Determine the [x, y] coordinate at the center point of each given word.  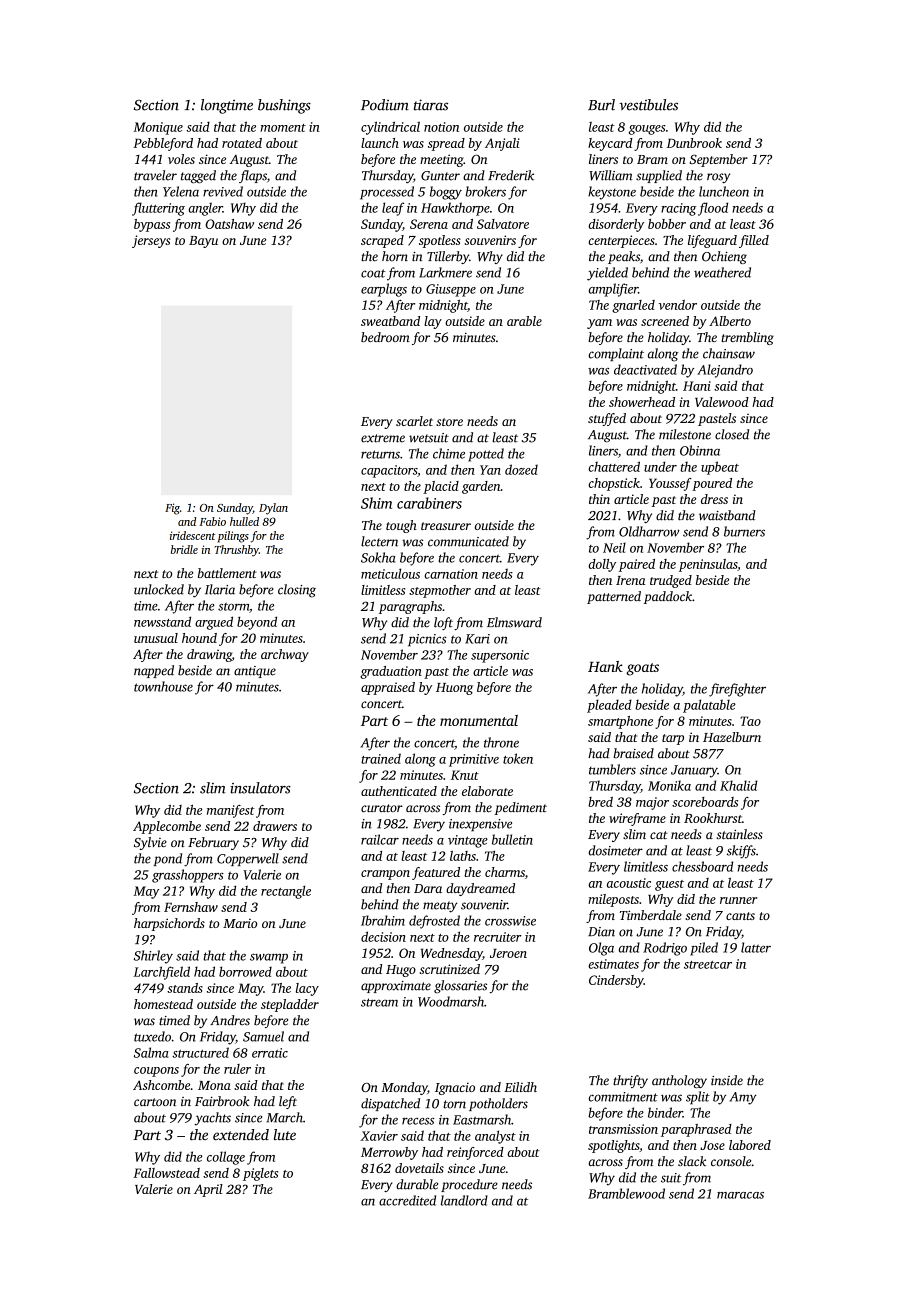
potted [486, 455]
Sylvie [150, 843]
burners [744, 531]
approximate [396, 987]
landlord [464, 1200]
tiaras [431, 105]
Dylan [273, 509]
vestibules [648, 105]
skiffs [741, 852]
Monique [158, 128]
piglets [260, 1174]
